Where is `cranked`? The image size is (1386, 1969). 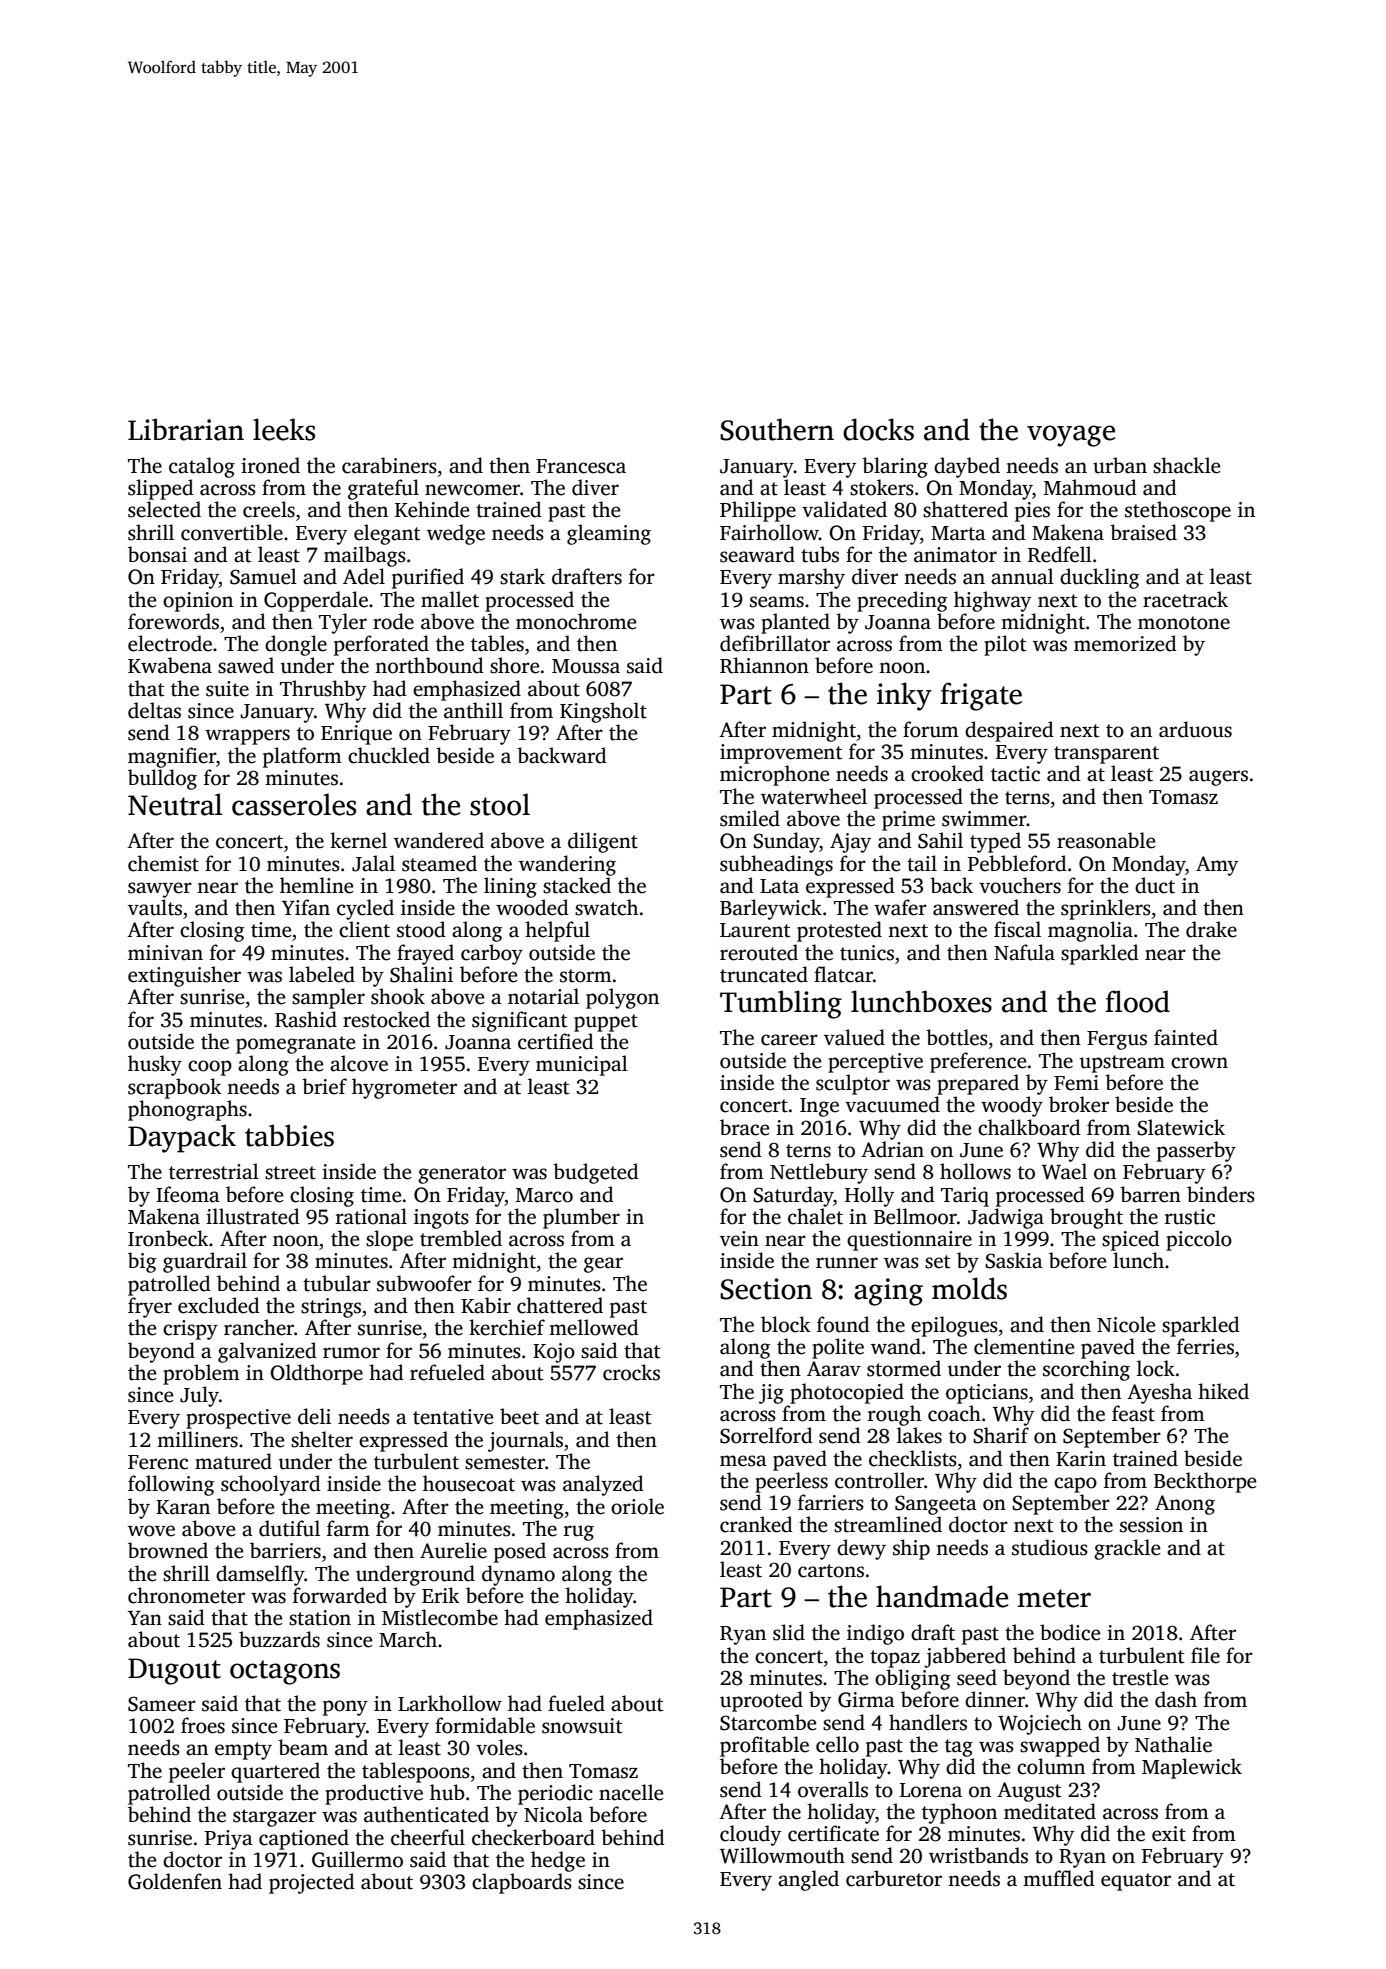
cranked is located at coordinates (756, 1524).
